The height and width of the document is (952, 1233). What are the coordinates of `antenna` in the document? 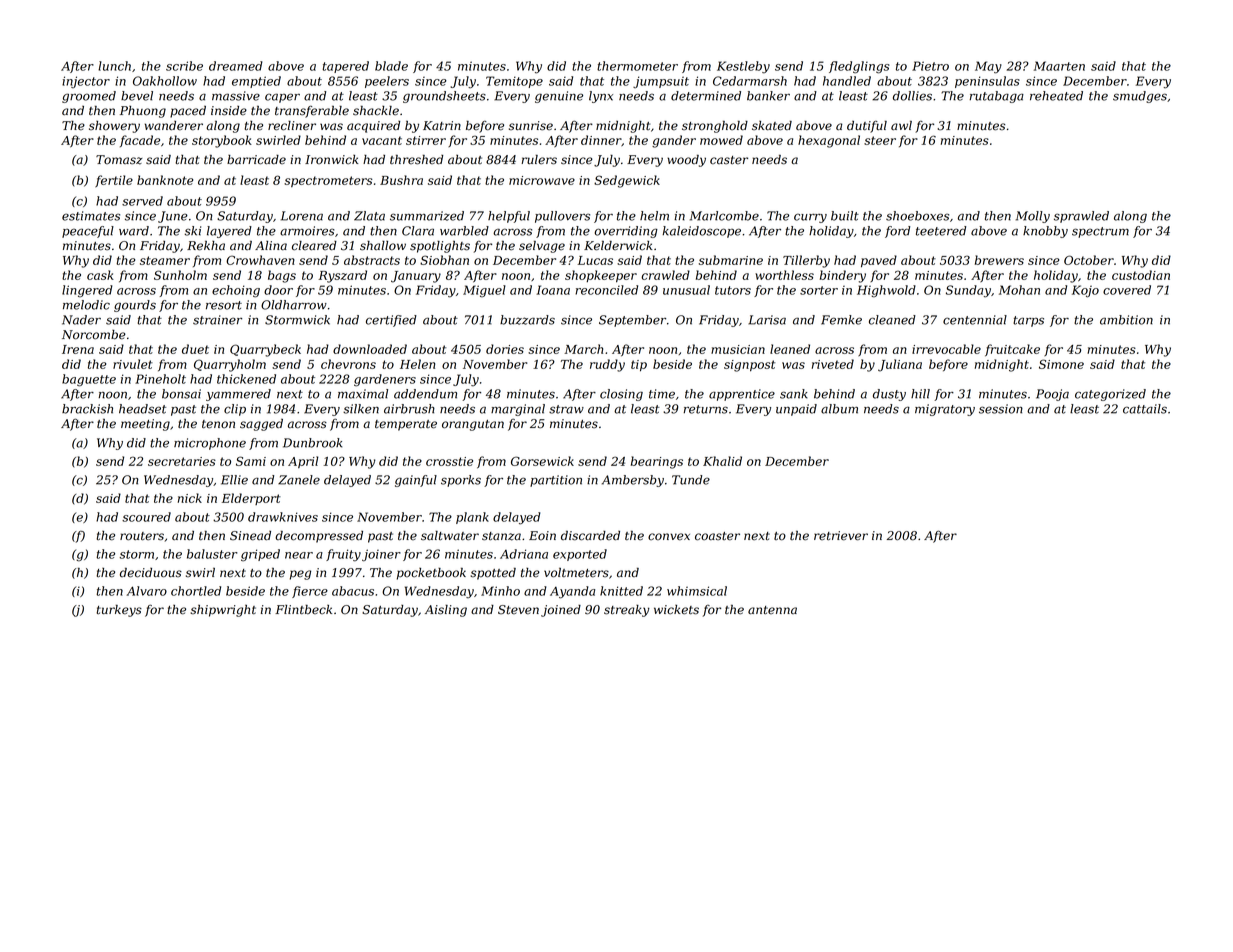 It's located at (772, 610).
